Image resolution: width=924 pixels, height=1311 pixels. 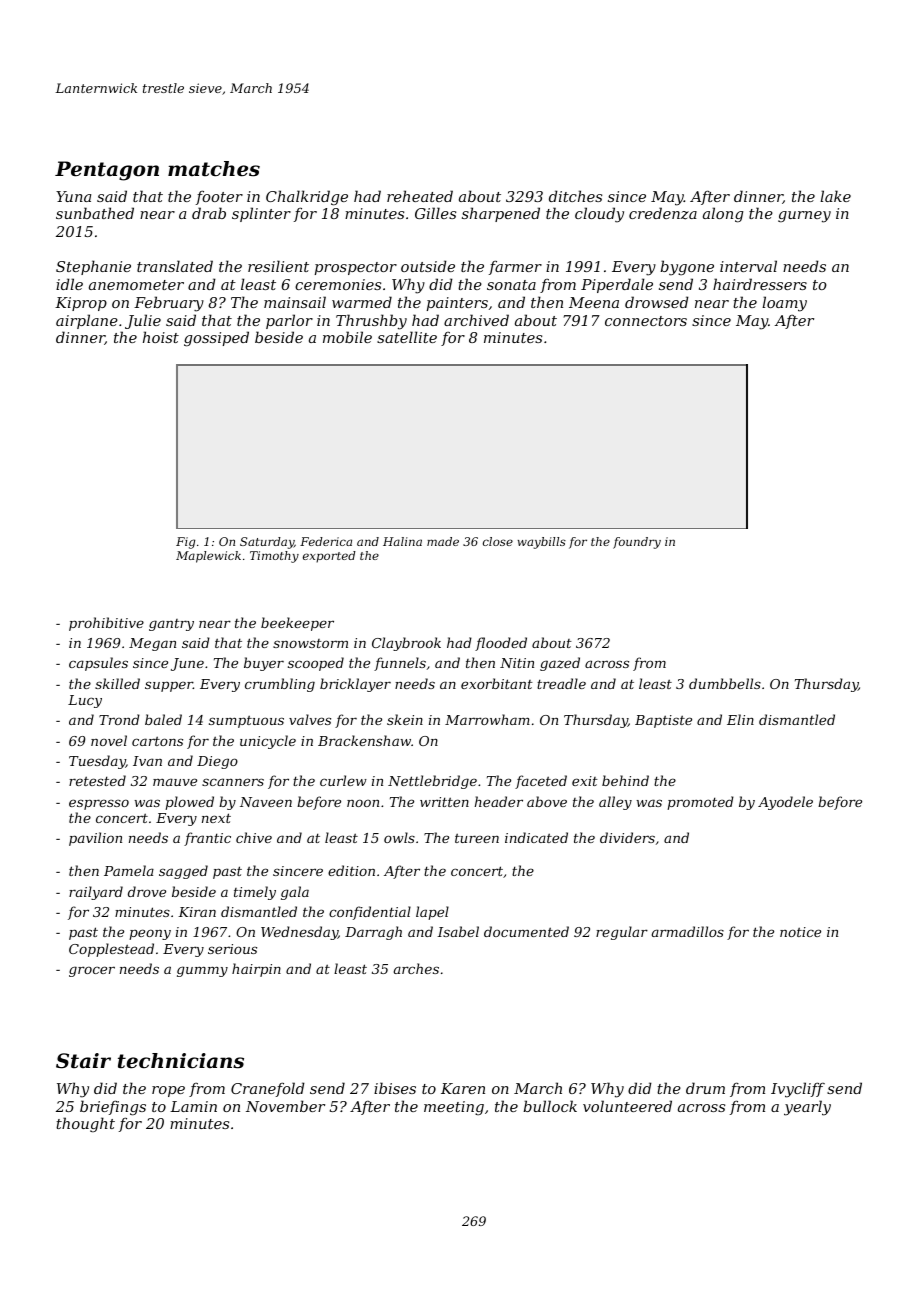 What do you see at coordinates (454, 1108) in the screenshot?
I see `meeting` at bounding box center [454, 1108].
